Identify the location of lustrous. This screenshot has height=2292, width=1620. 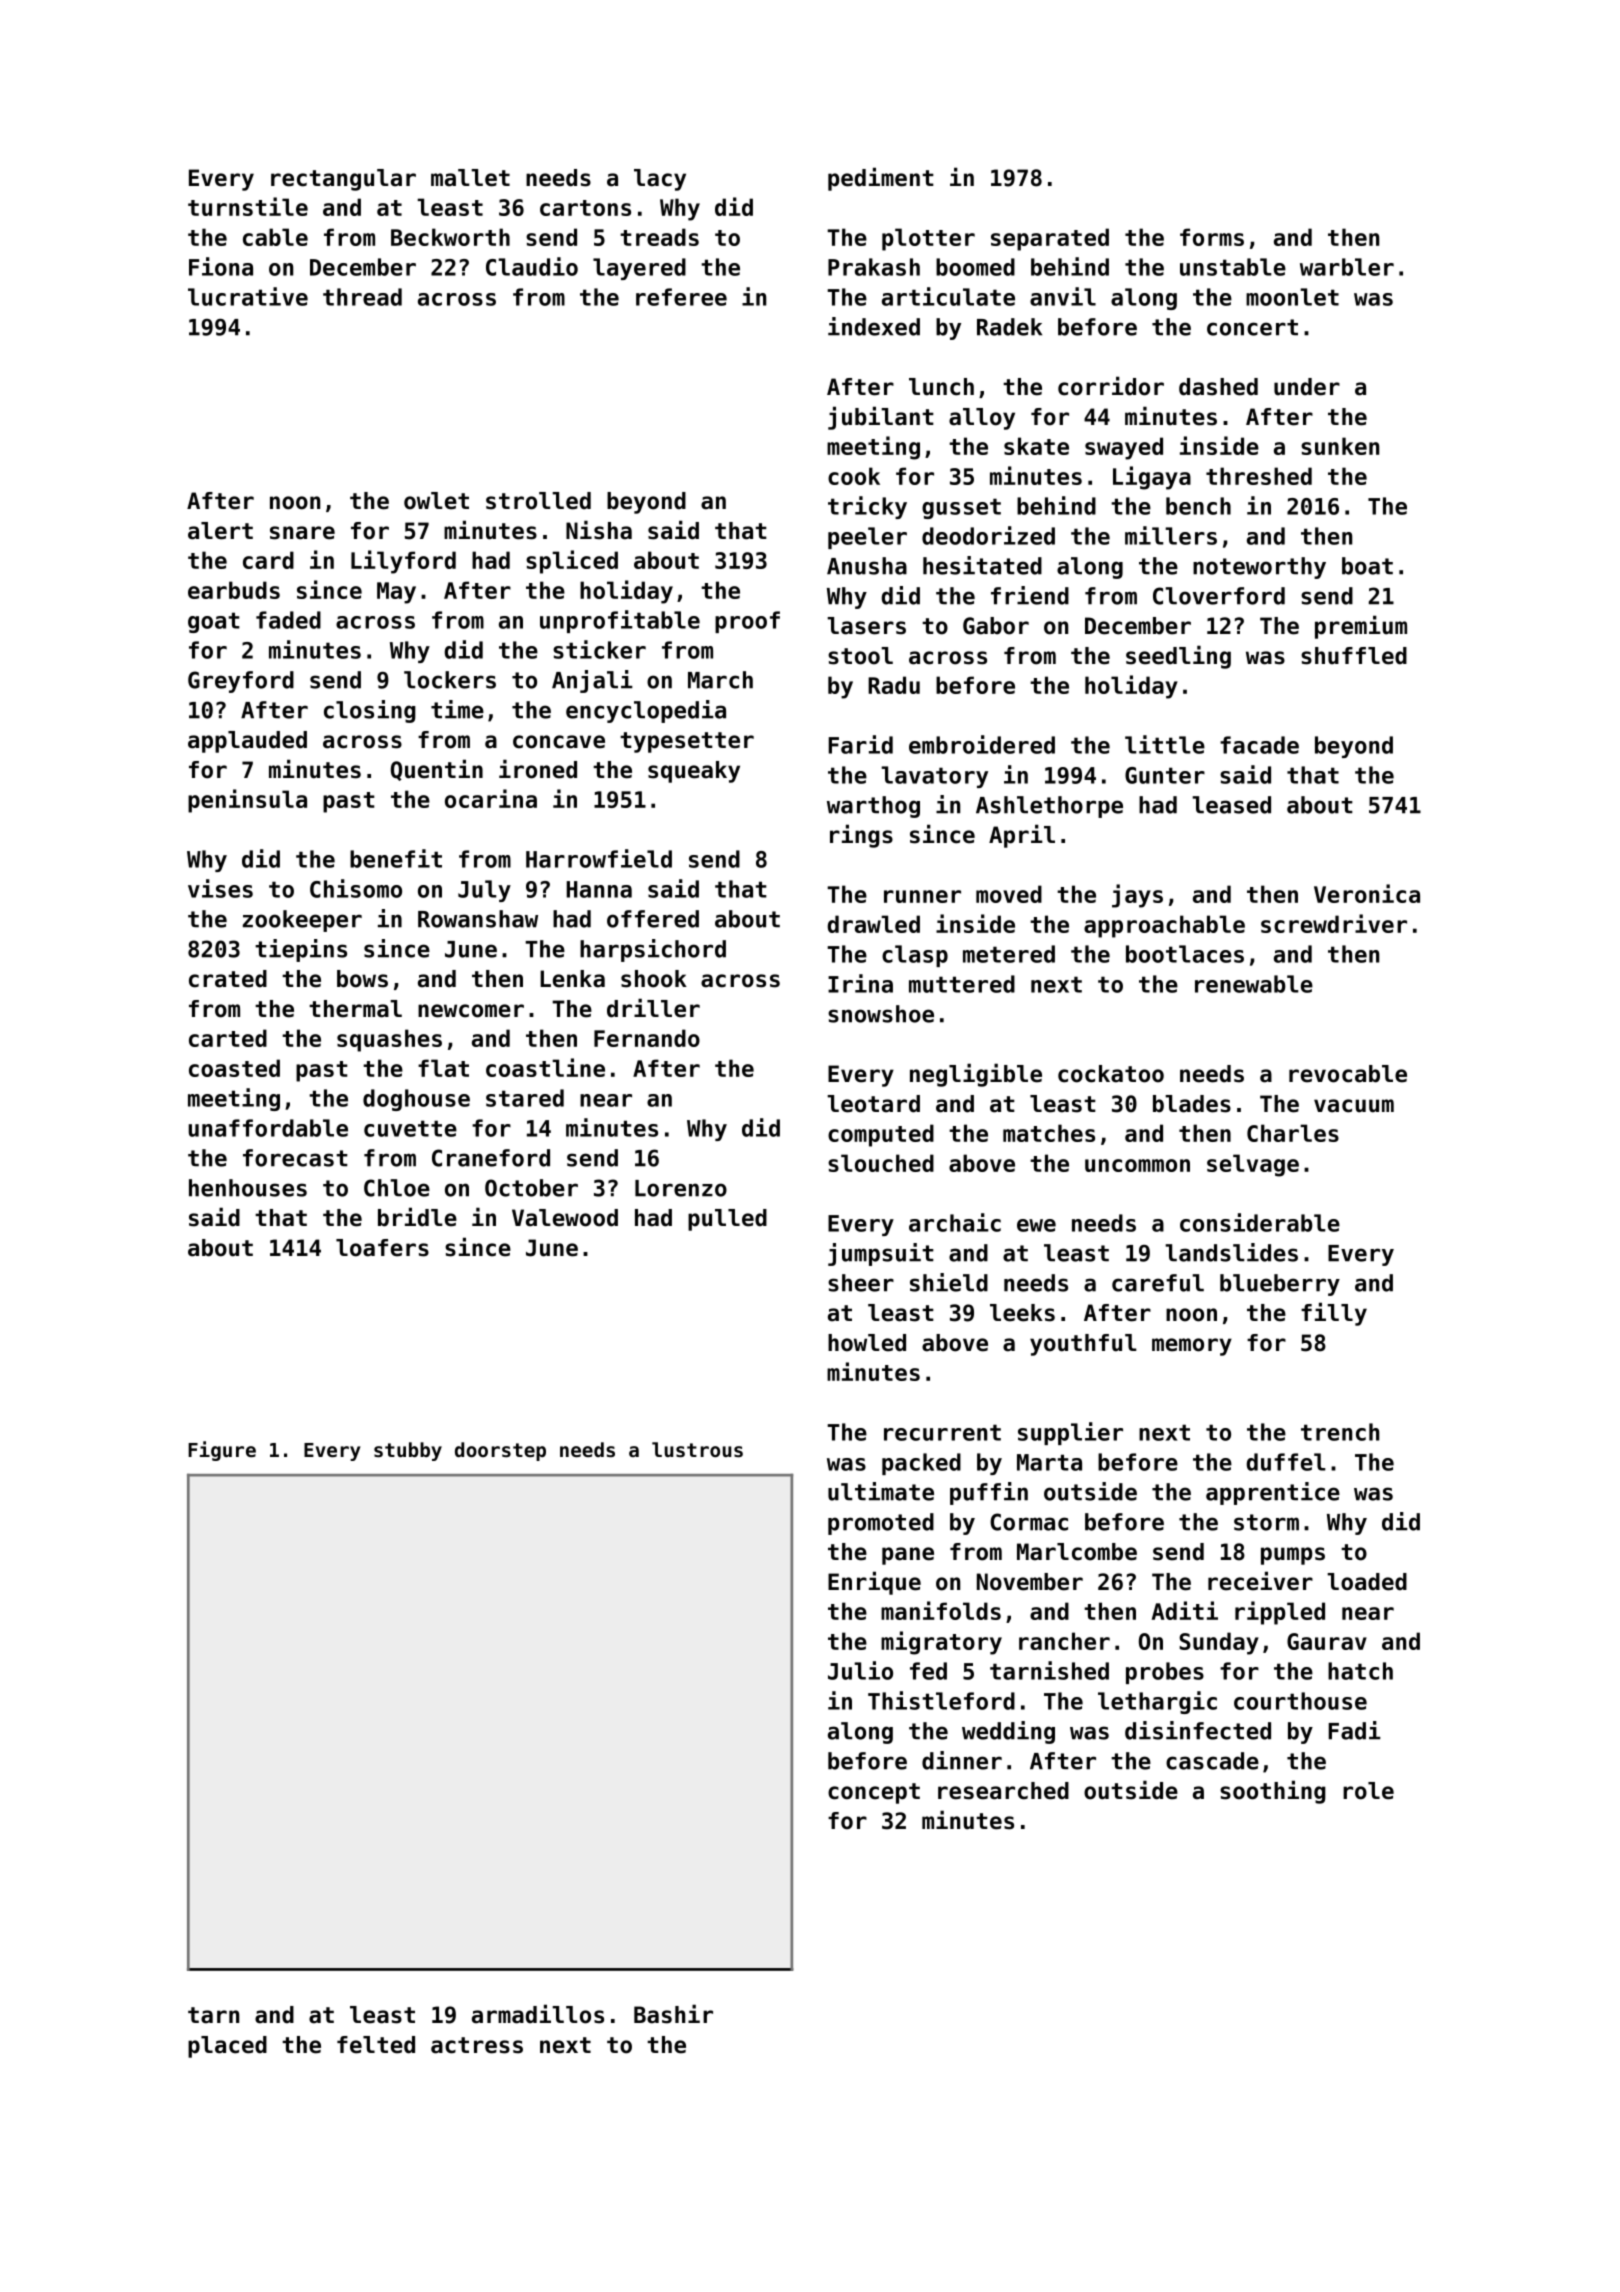
(697, 1449).
